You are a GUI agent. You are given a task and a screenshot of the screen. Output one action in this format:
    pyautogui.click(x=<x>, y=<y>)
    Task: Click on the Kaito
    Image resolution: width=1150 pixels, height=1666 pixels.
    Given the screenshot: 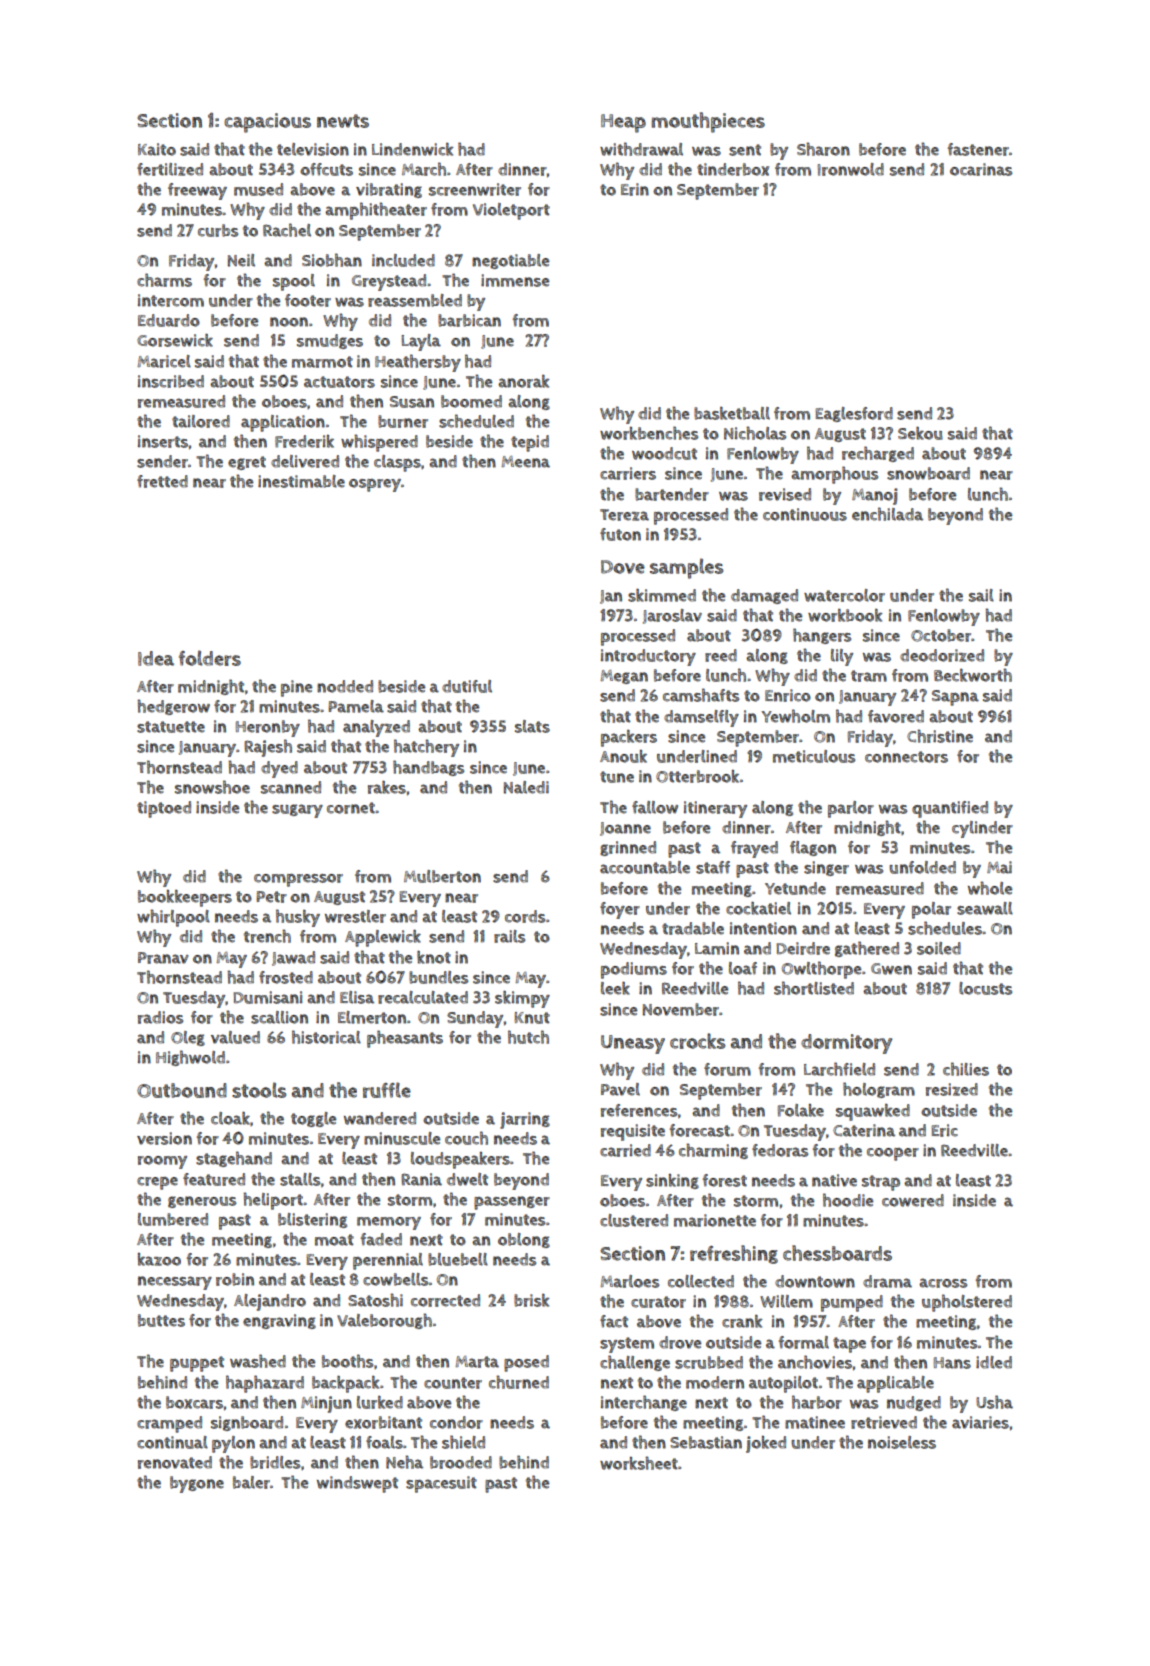 What is the action you would take?
    pyautogui.click(x=157, y=149)
